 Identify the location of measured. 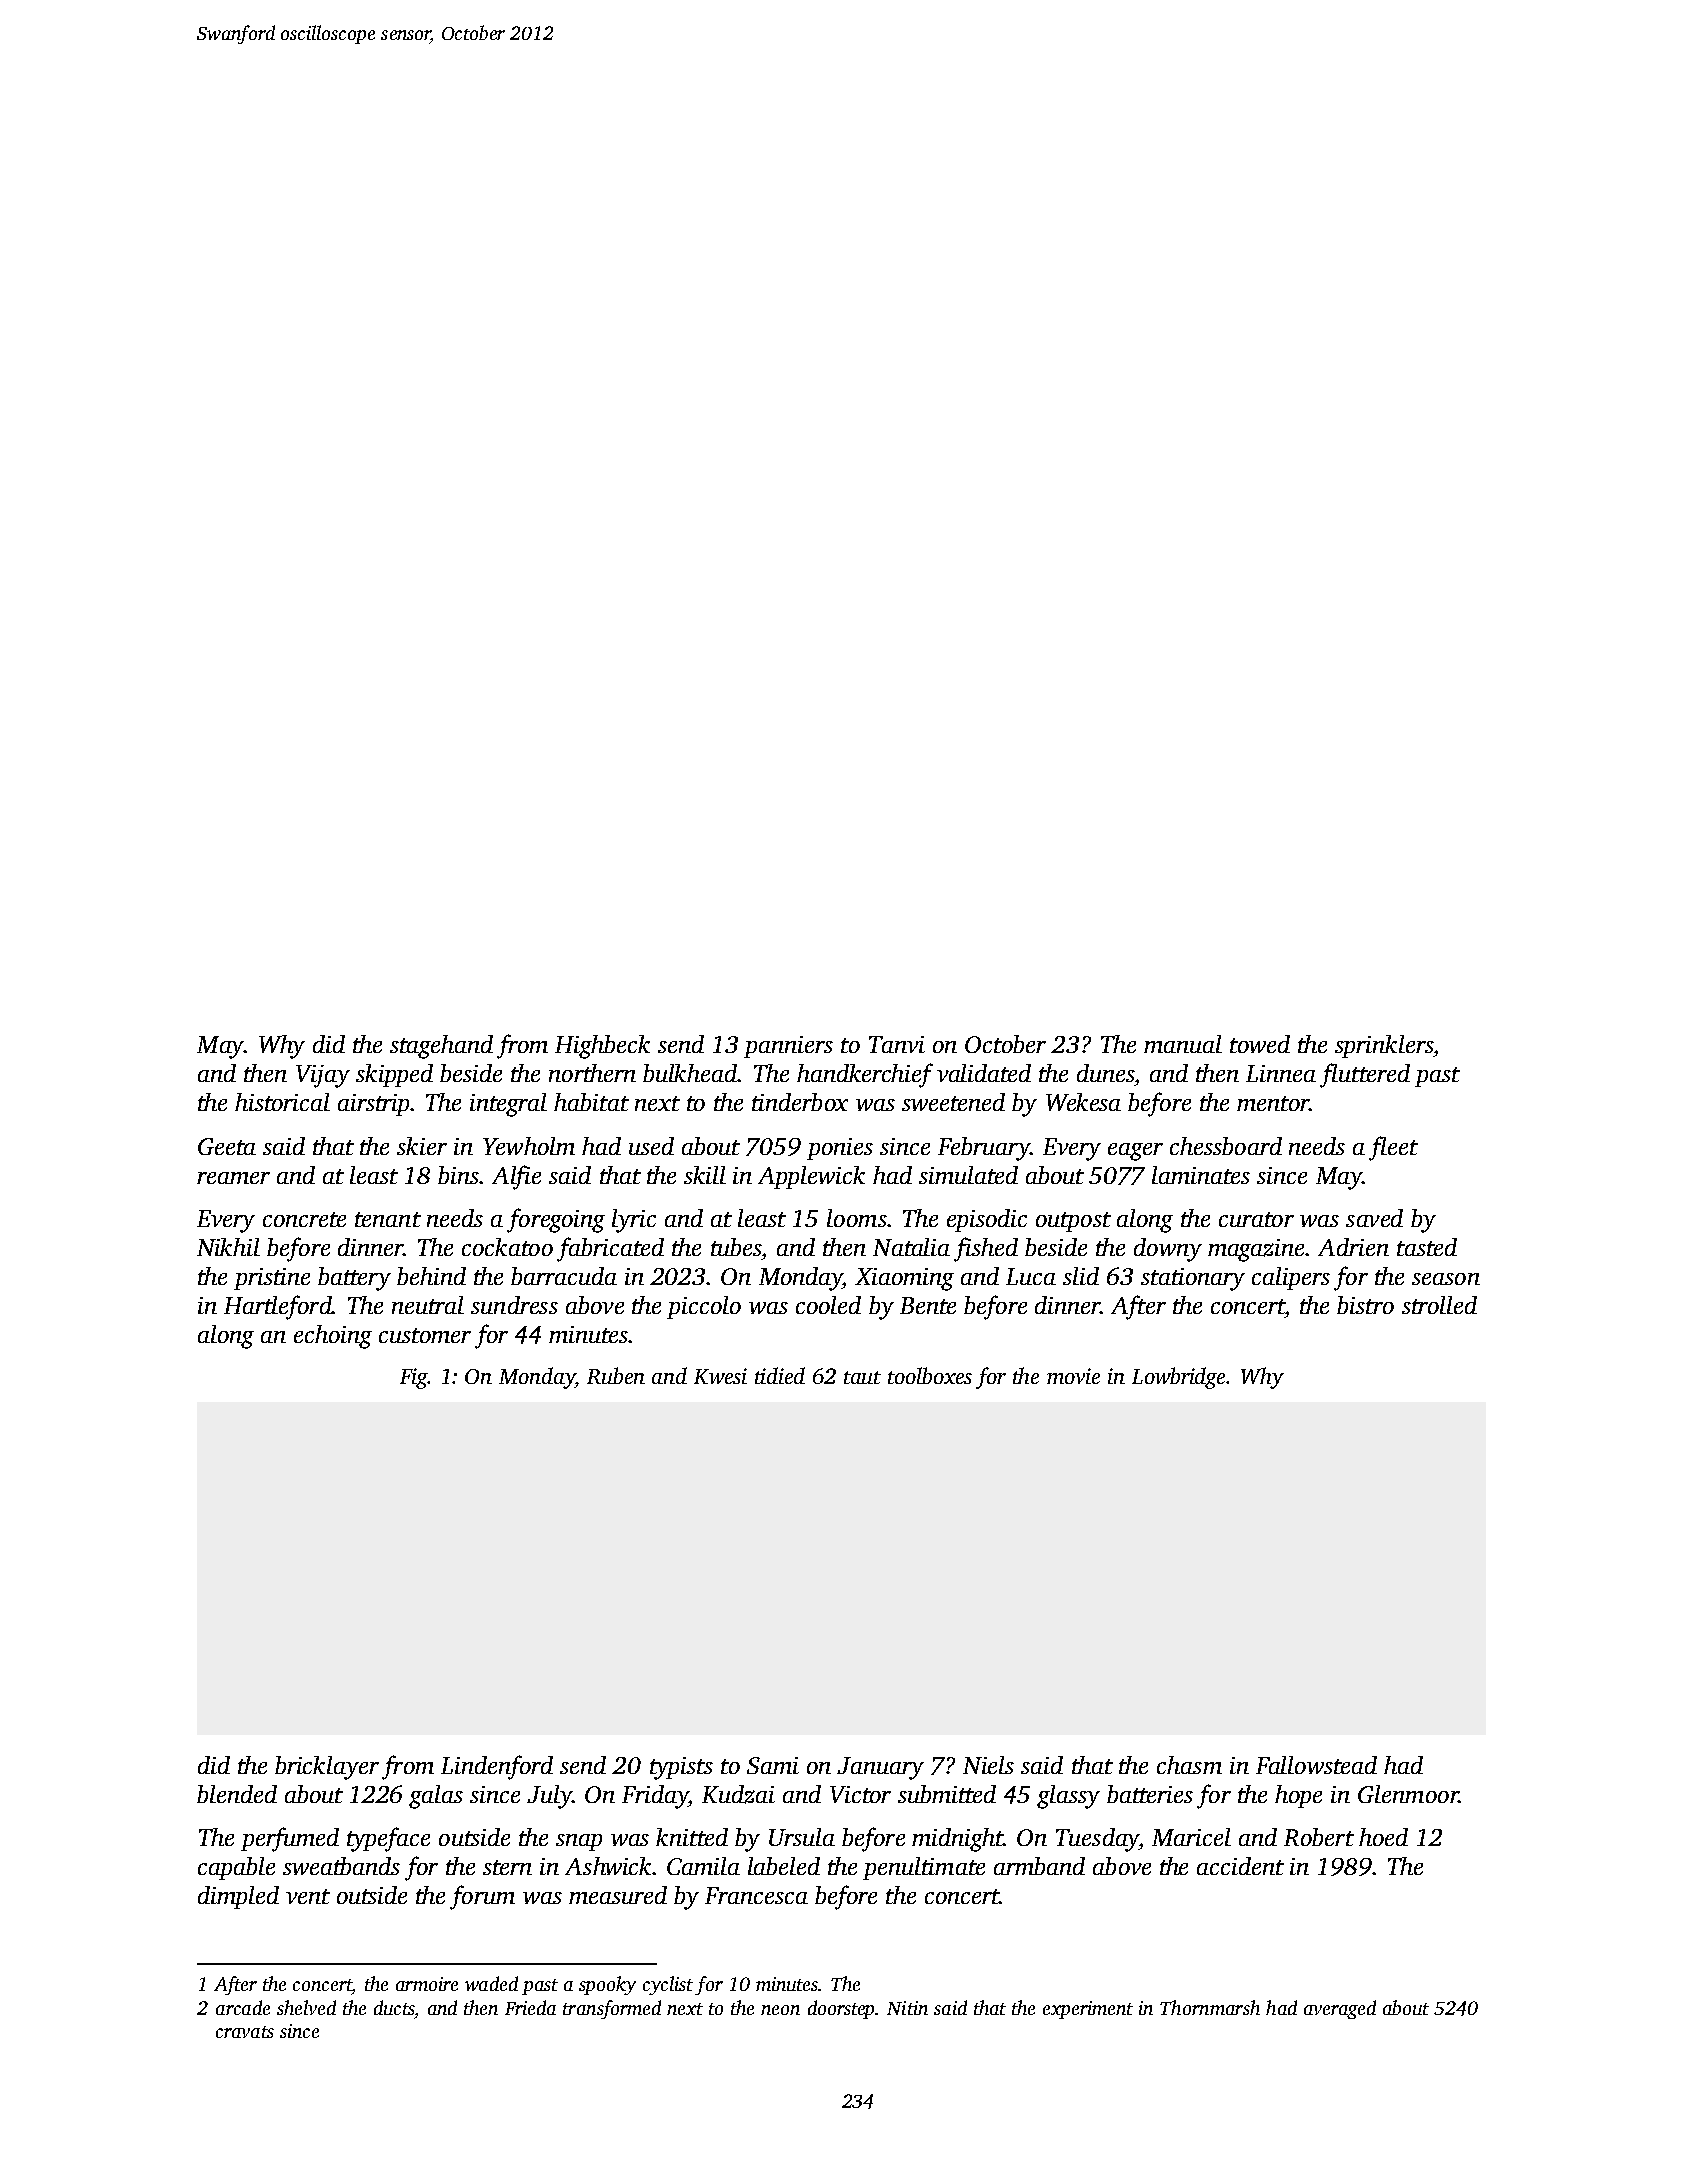
(618, 1895).
